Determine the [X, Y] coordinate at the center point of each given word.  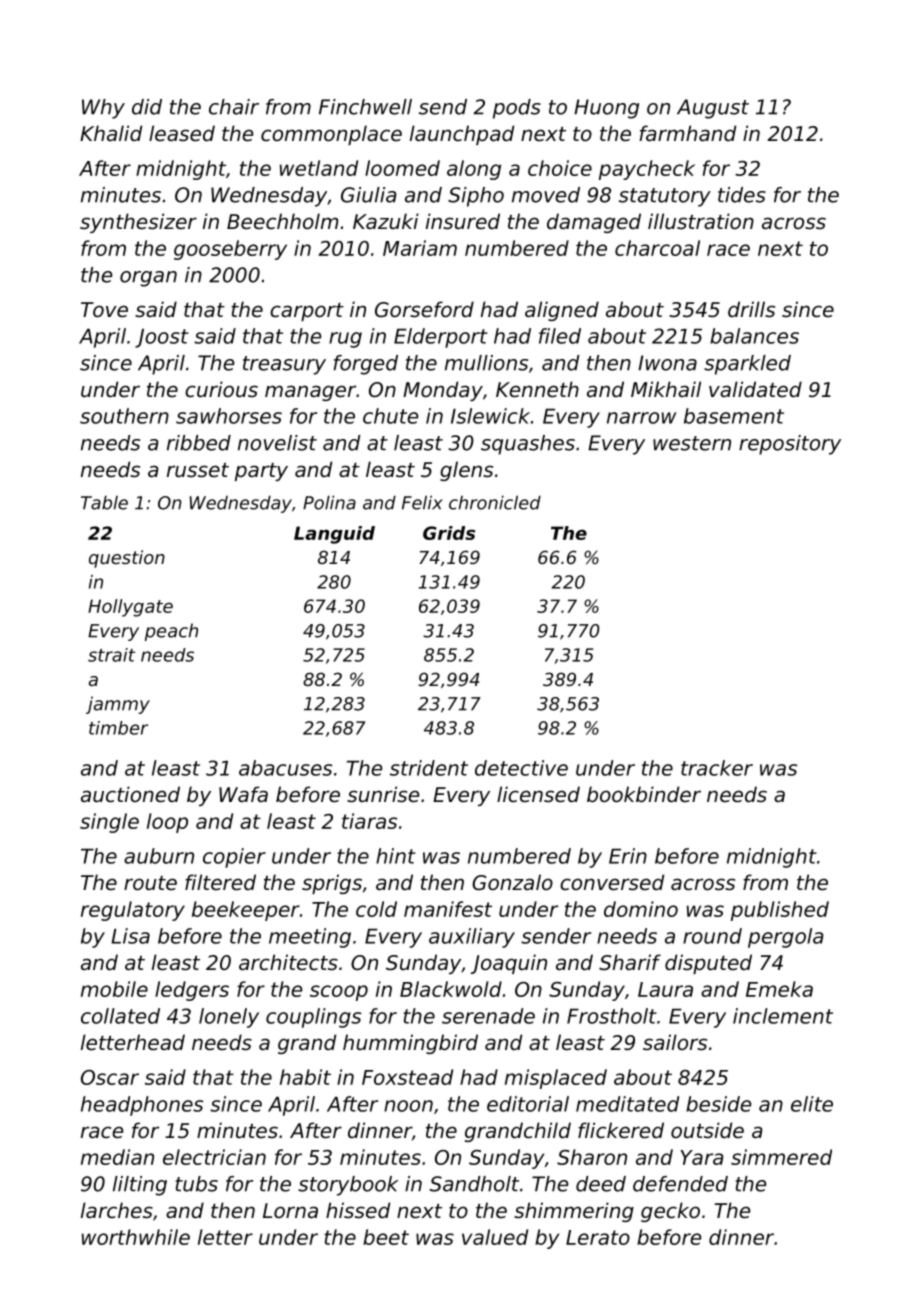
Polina [329, 502]
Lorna [290, 1211]
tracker [717, 768]
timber [118, 728]
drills [751, 309]
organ [148, 279]
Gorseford [424, 309]
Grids [449, 533]
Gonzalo [512, 882]
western [692, 443]
